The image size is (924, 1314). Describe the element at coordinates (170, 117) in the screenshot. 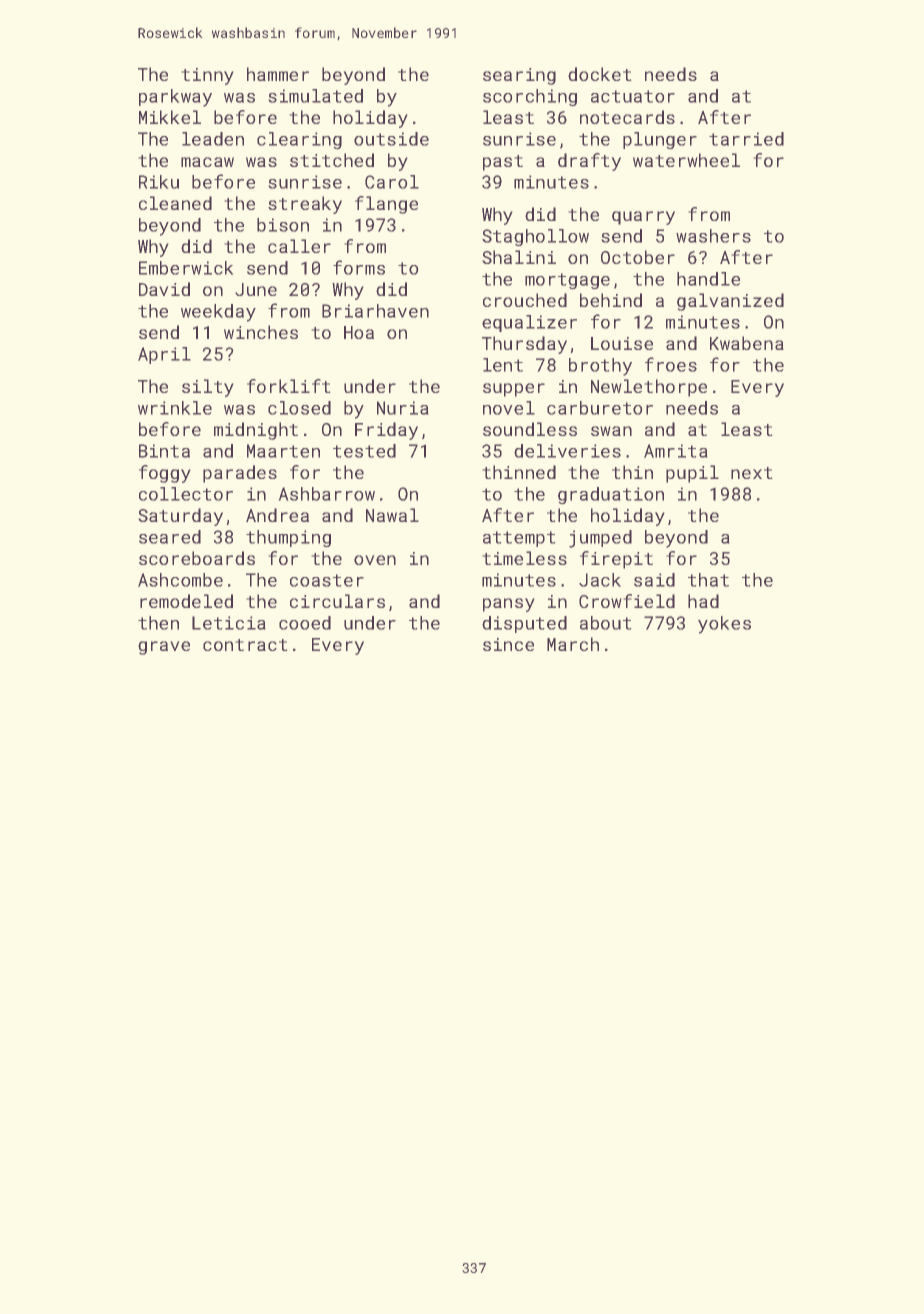

I see `Mikkel` at that location.
